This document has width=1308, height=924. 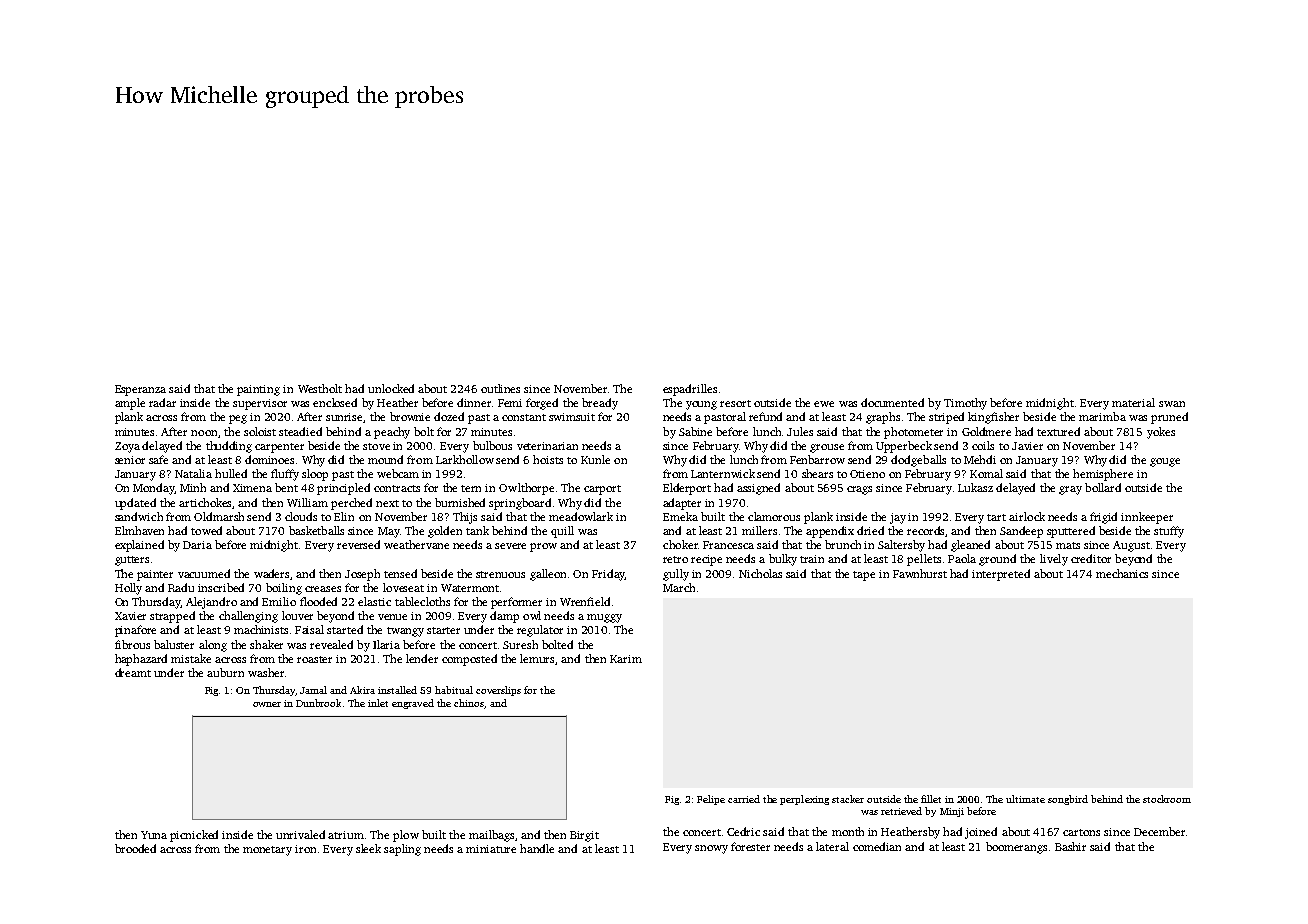 What do you see at coordinates (1001, 575) in the document?
I see `interpreted` at bounding box center [1001, 575].
